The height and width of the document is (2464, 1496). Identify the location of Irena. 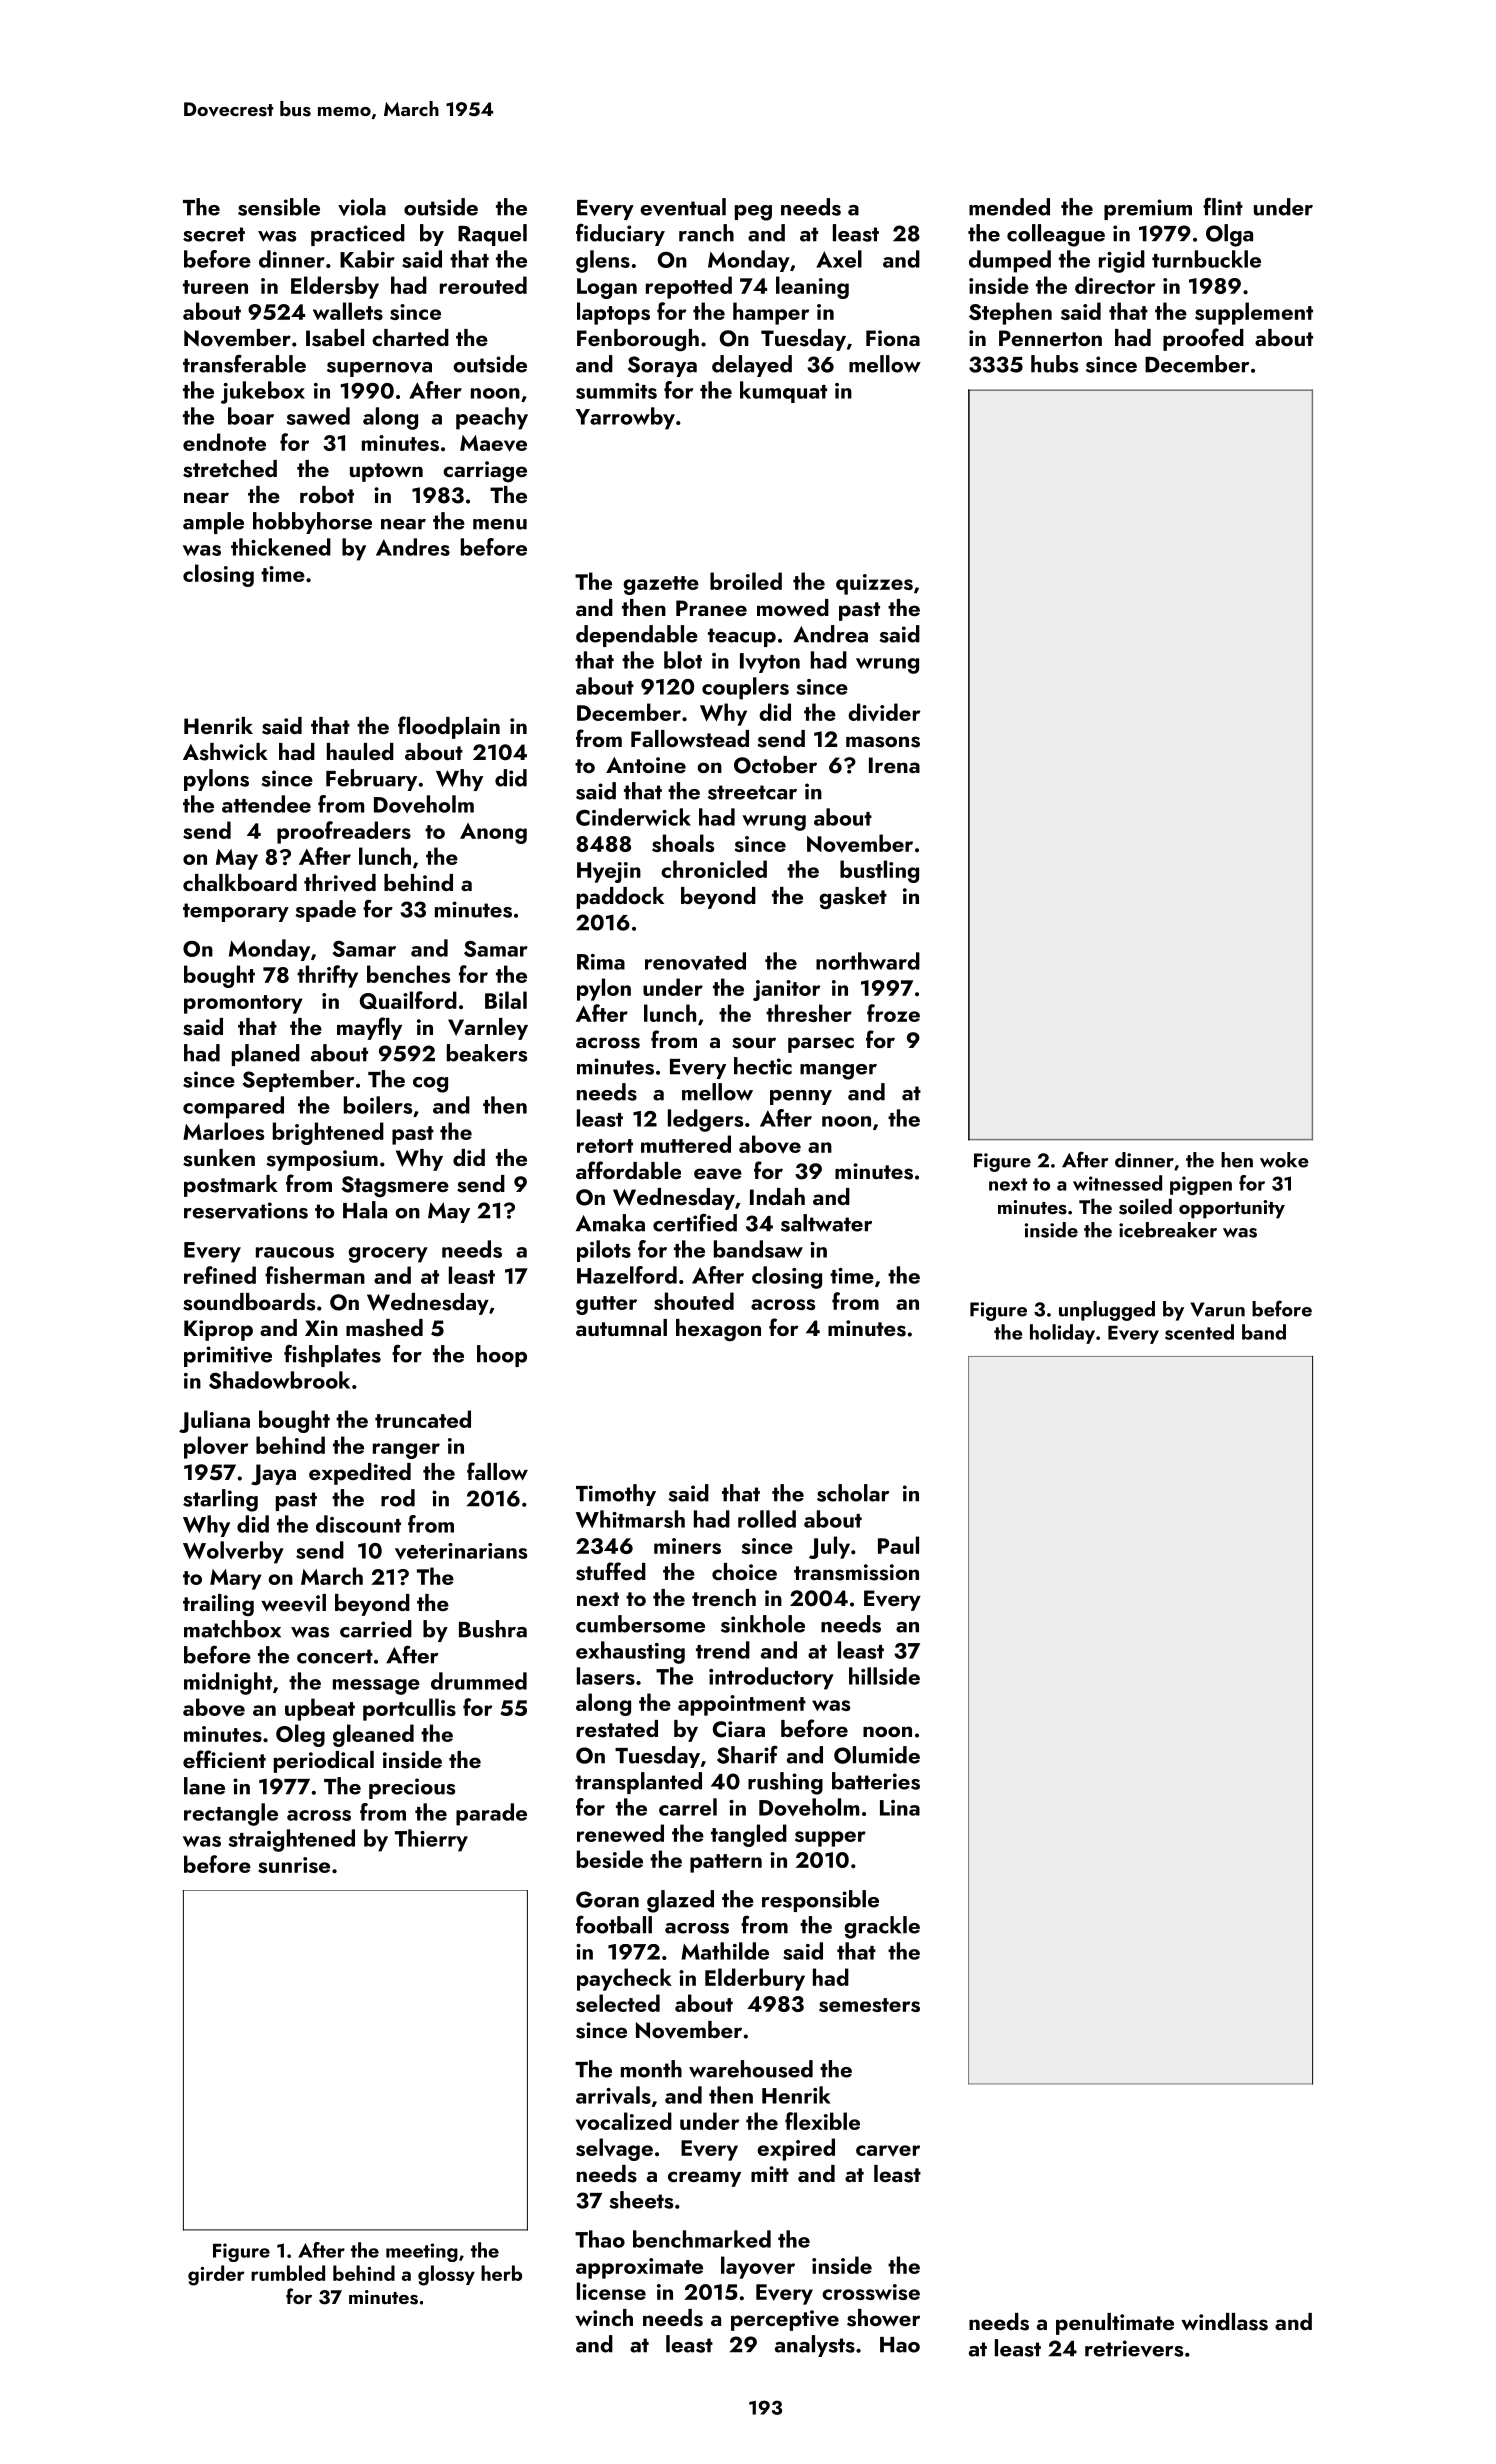
(894, 765).
